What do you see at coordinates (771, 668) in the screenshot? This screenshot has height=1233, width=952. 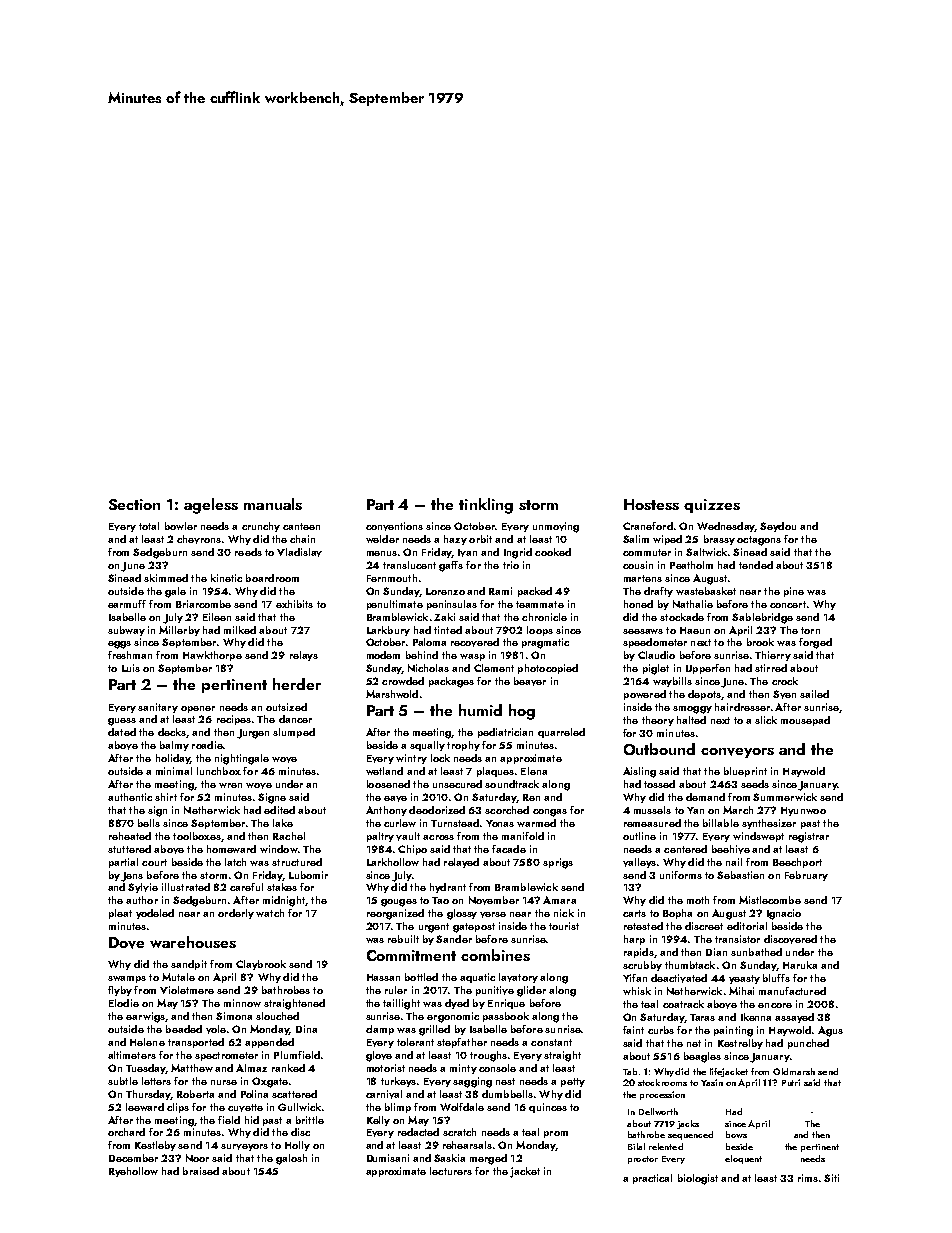 I see `stirred` at bounding box center [771, 668].
